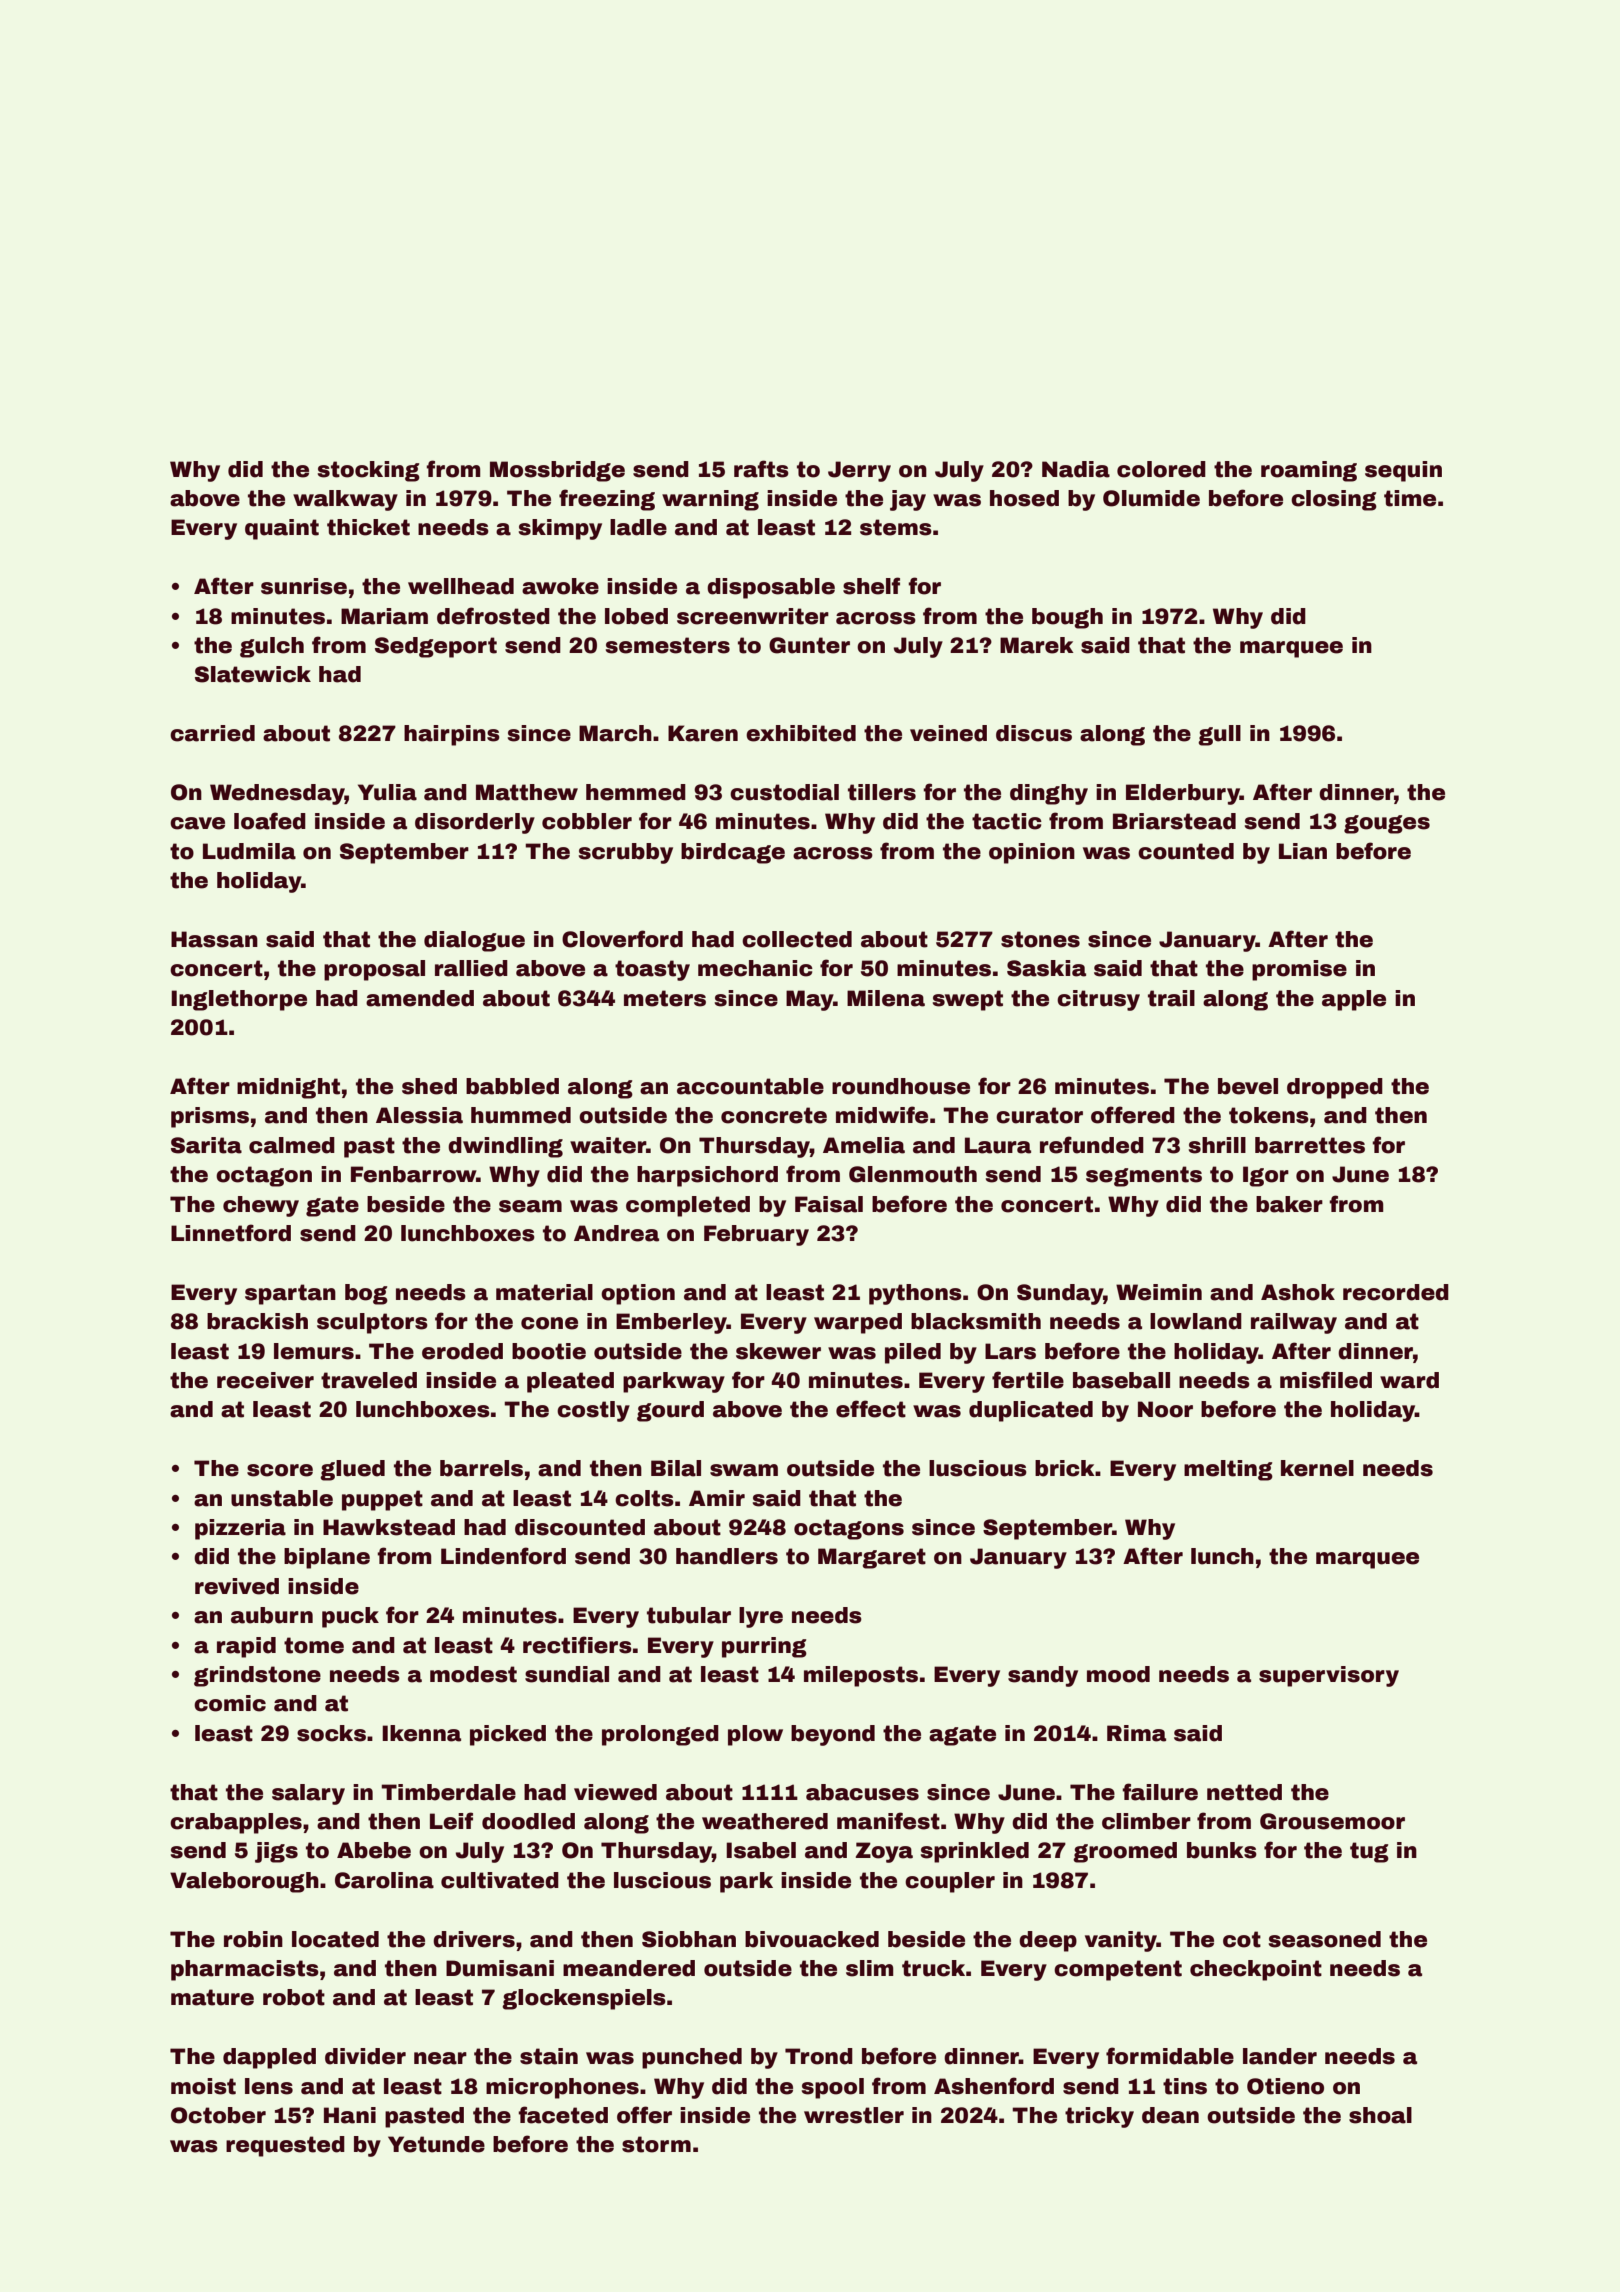  Describe the element at coordinates (1161, 469) in the screenshot. I see `colored` at that location.
